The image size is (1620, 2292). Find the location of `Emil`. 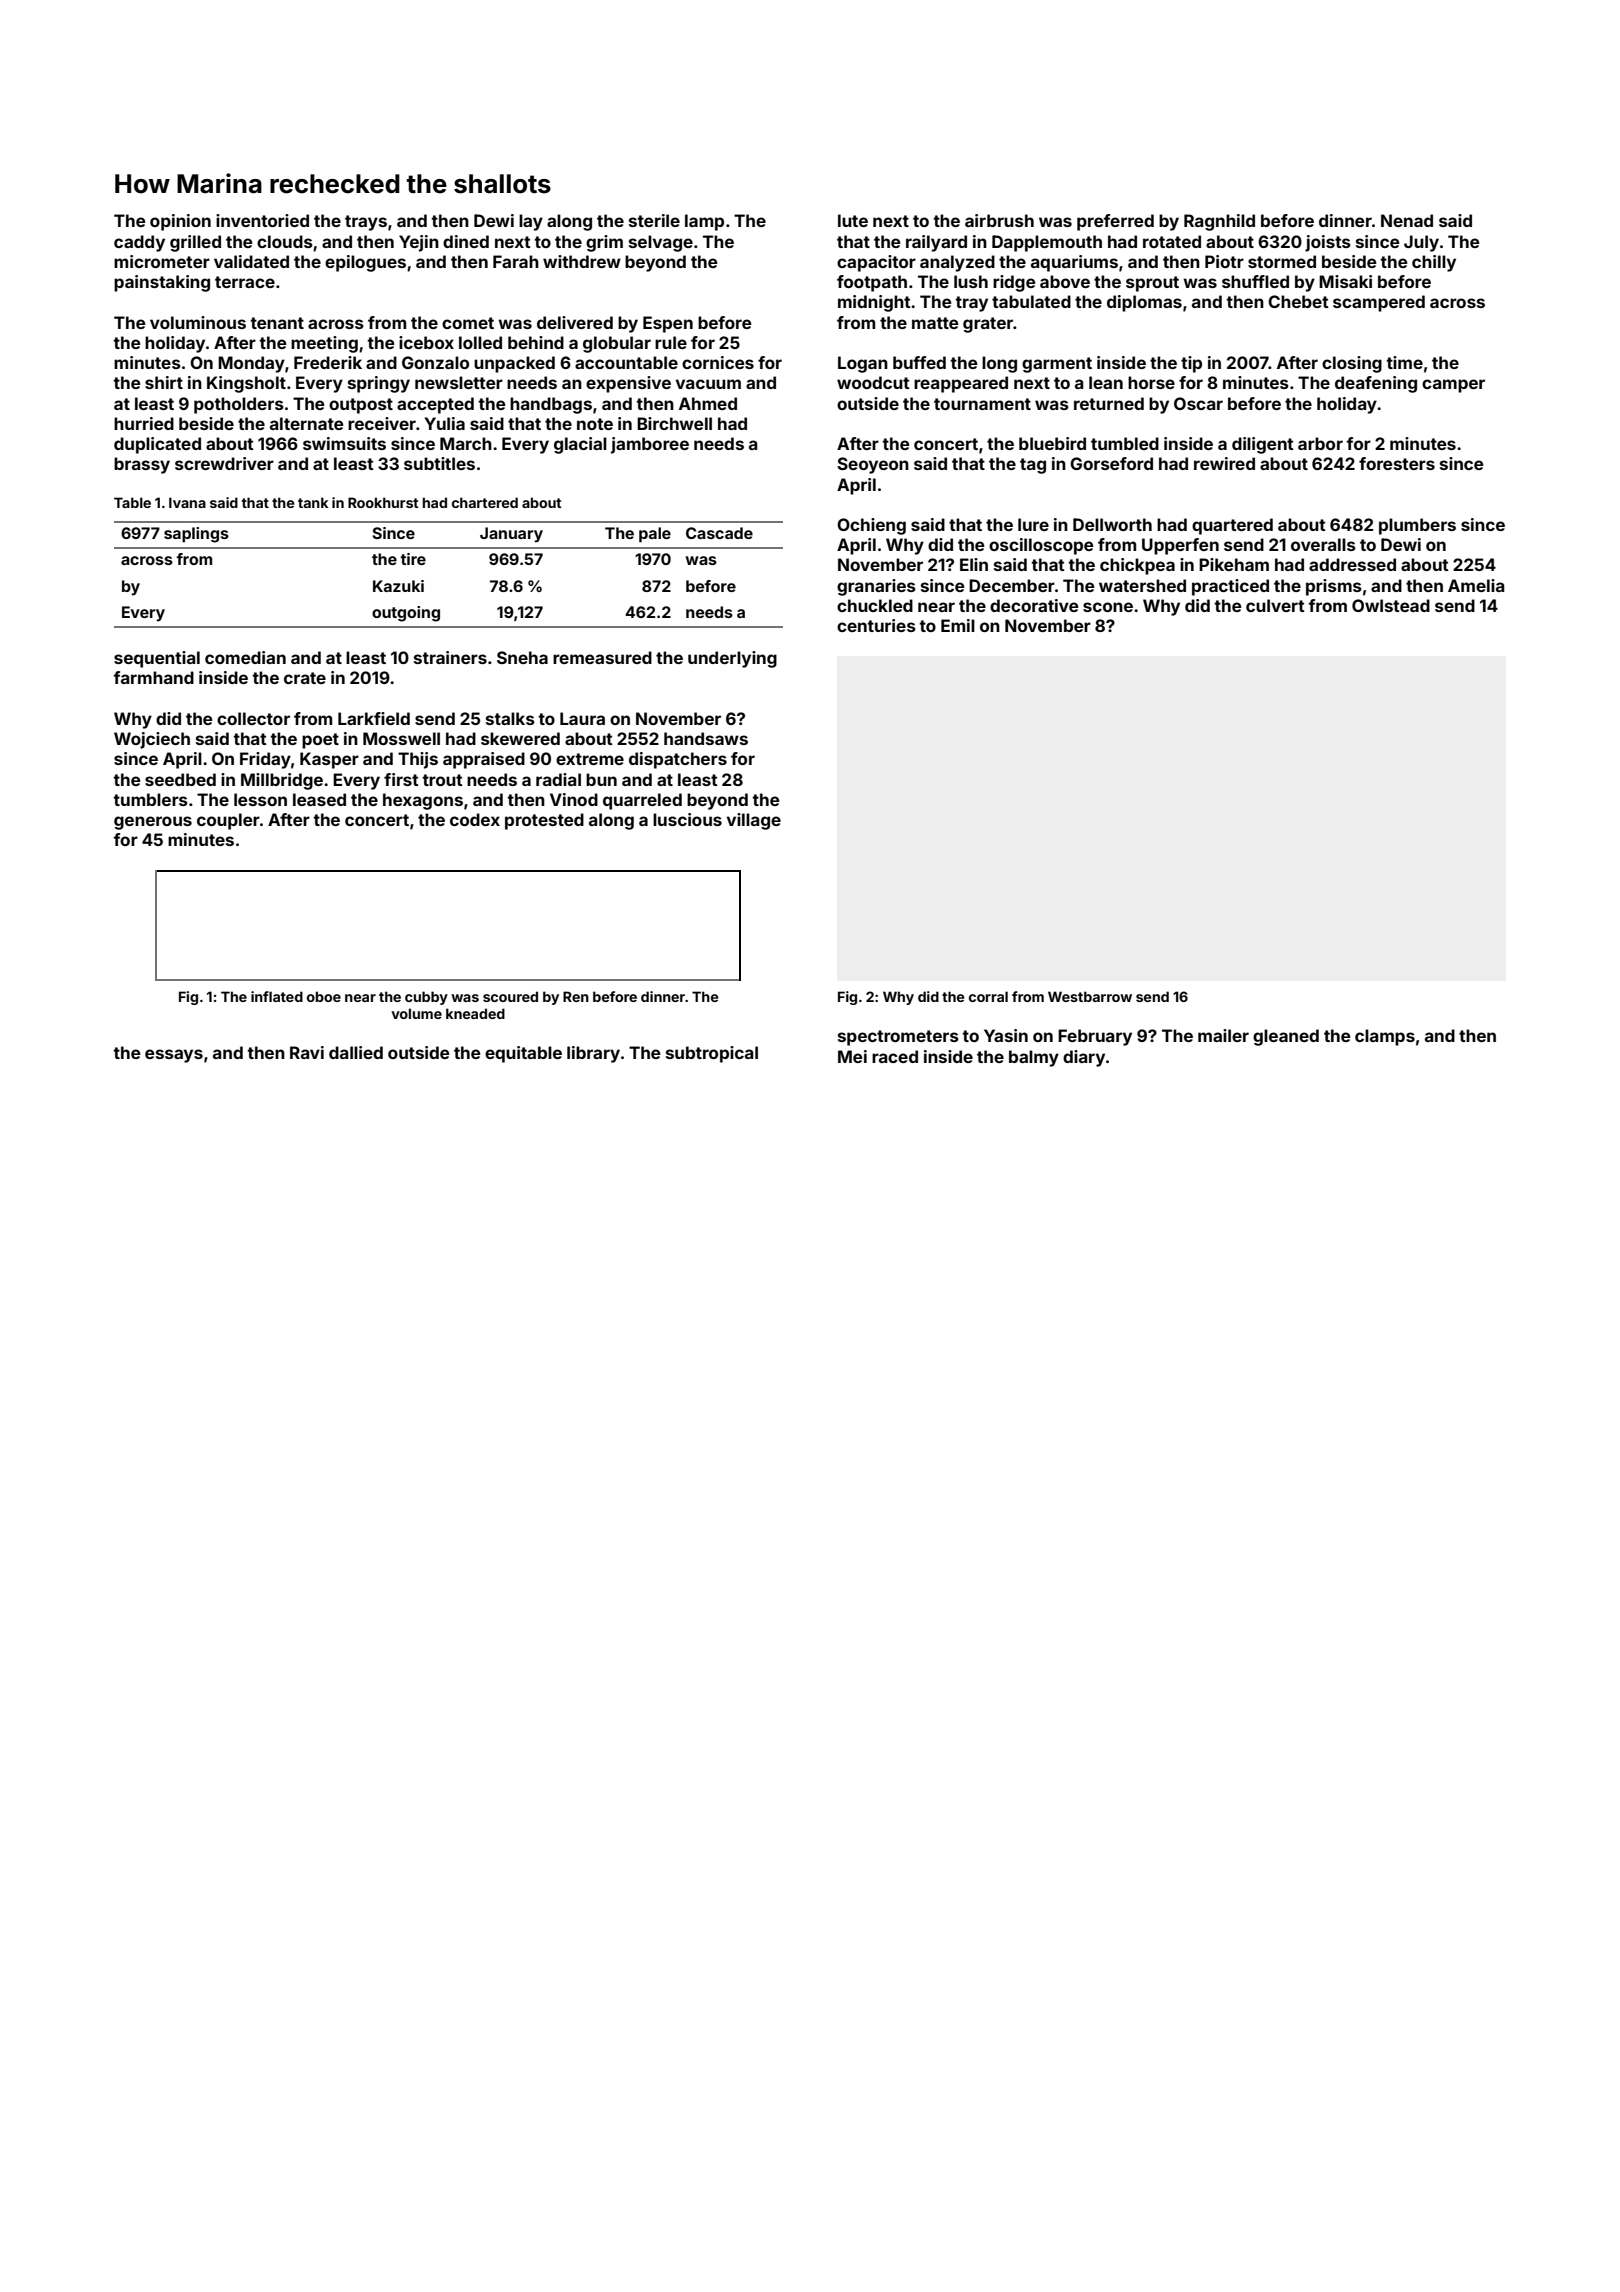

Emil is located at coordinates (958, 625).
